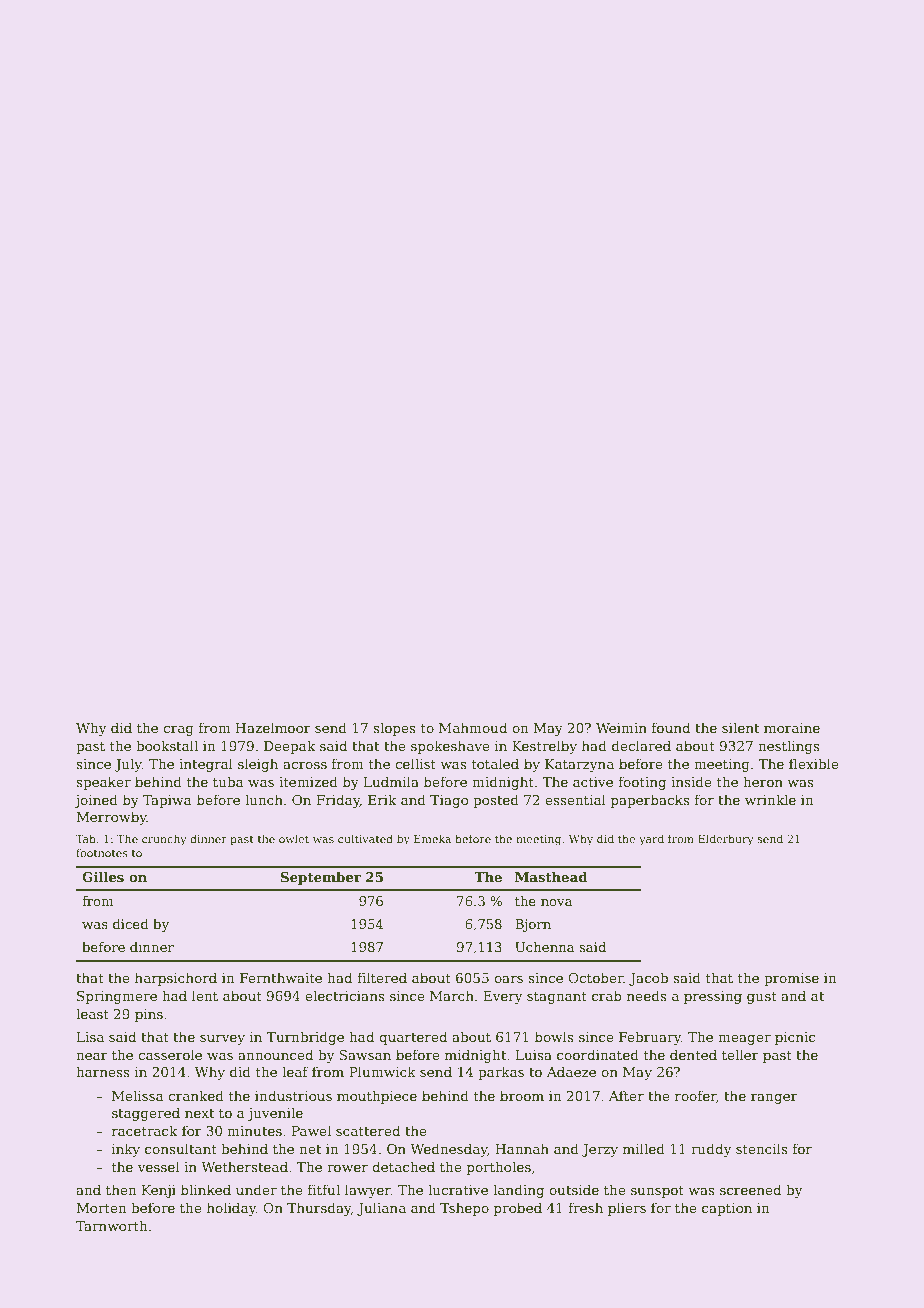 The width and height of the screenshot is (924, 1308). What do you see at coordinates (92, 1013) in the screenshot?
I see `least` at bounding box center [92, 1013].
